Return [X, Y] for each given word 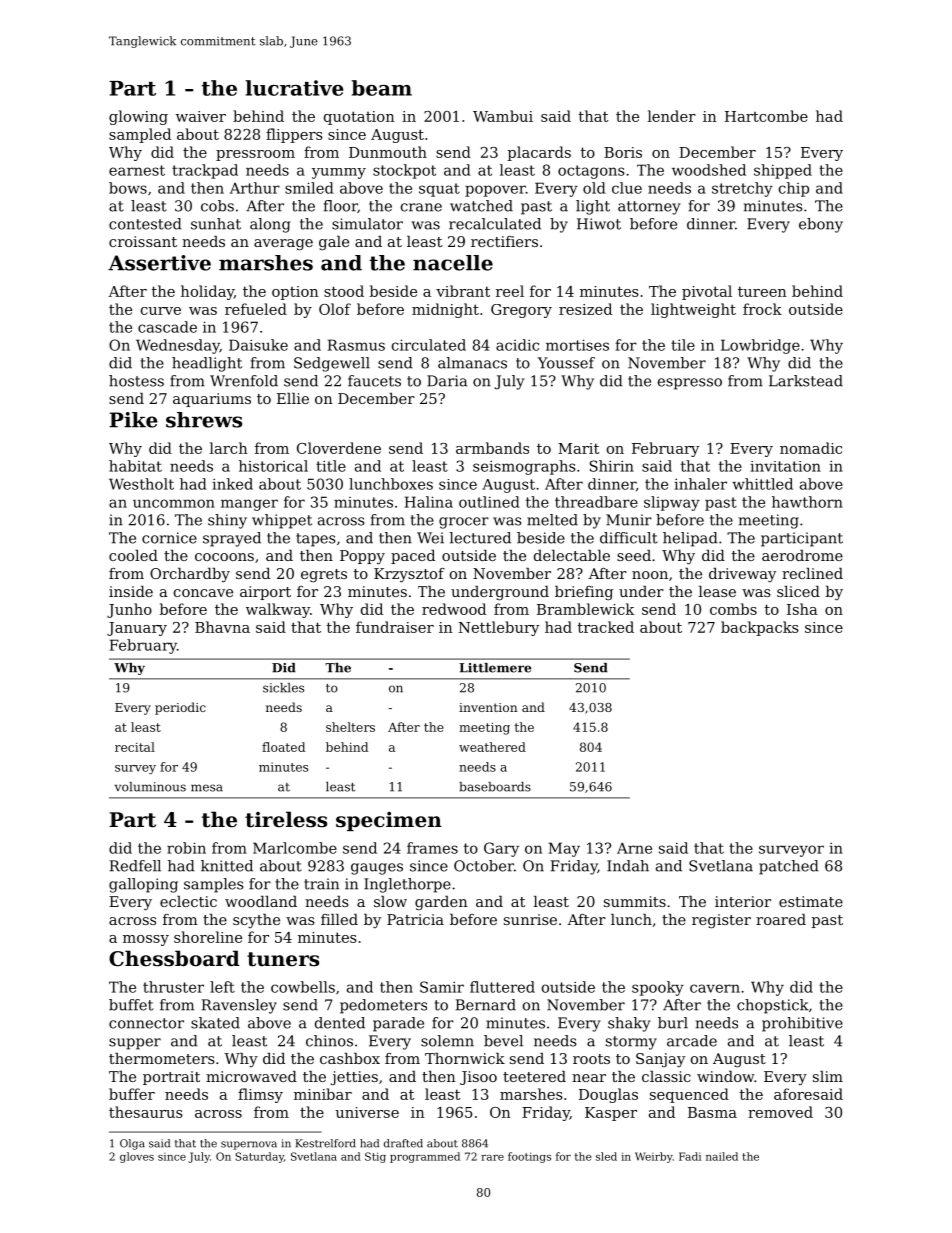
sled [606, 1156]
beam [382, 88]
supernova [249, 1145]
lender [672, 116]
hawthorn [807, 502]
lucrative [295, 88]
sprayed [232, 539]
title [331, 466]
